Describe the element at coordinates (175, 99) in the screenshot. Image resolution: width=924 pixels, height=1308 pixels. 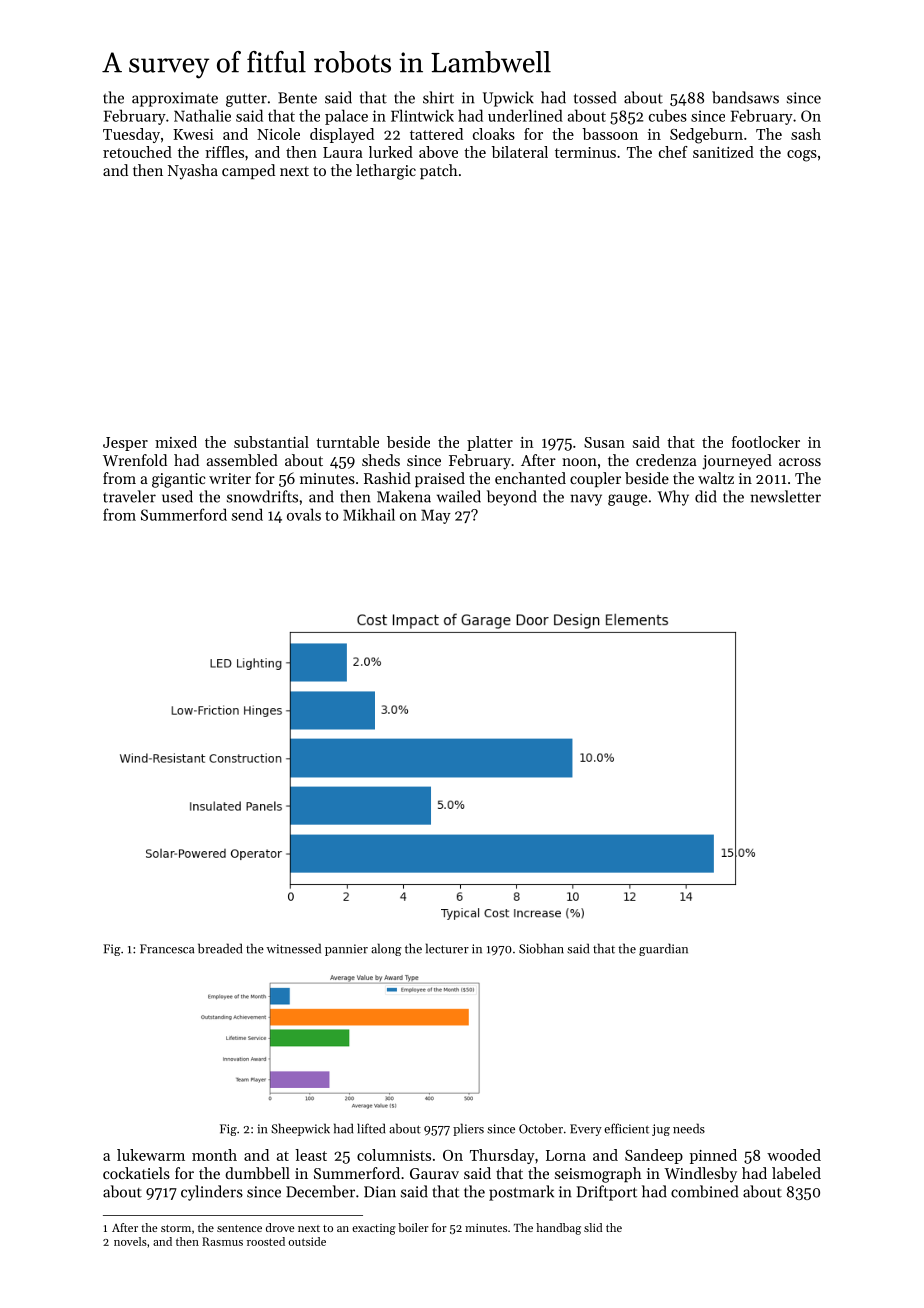
I see `approximate` at that location.
